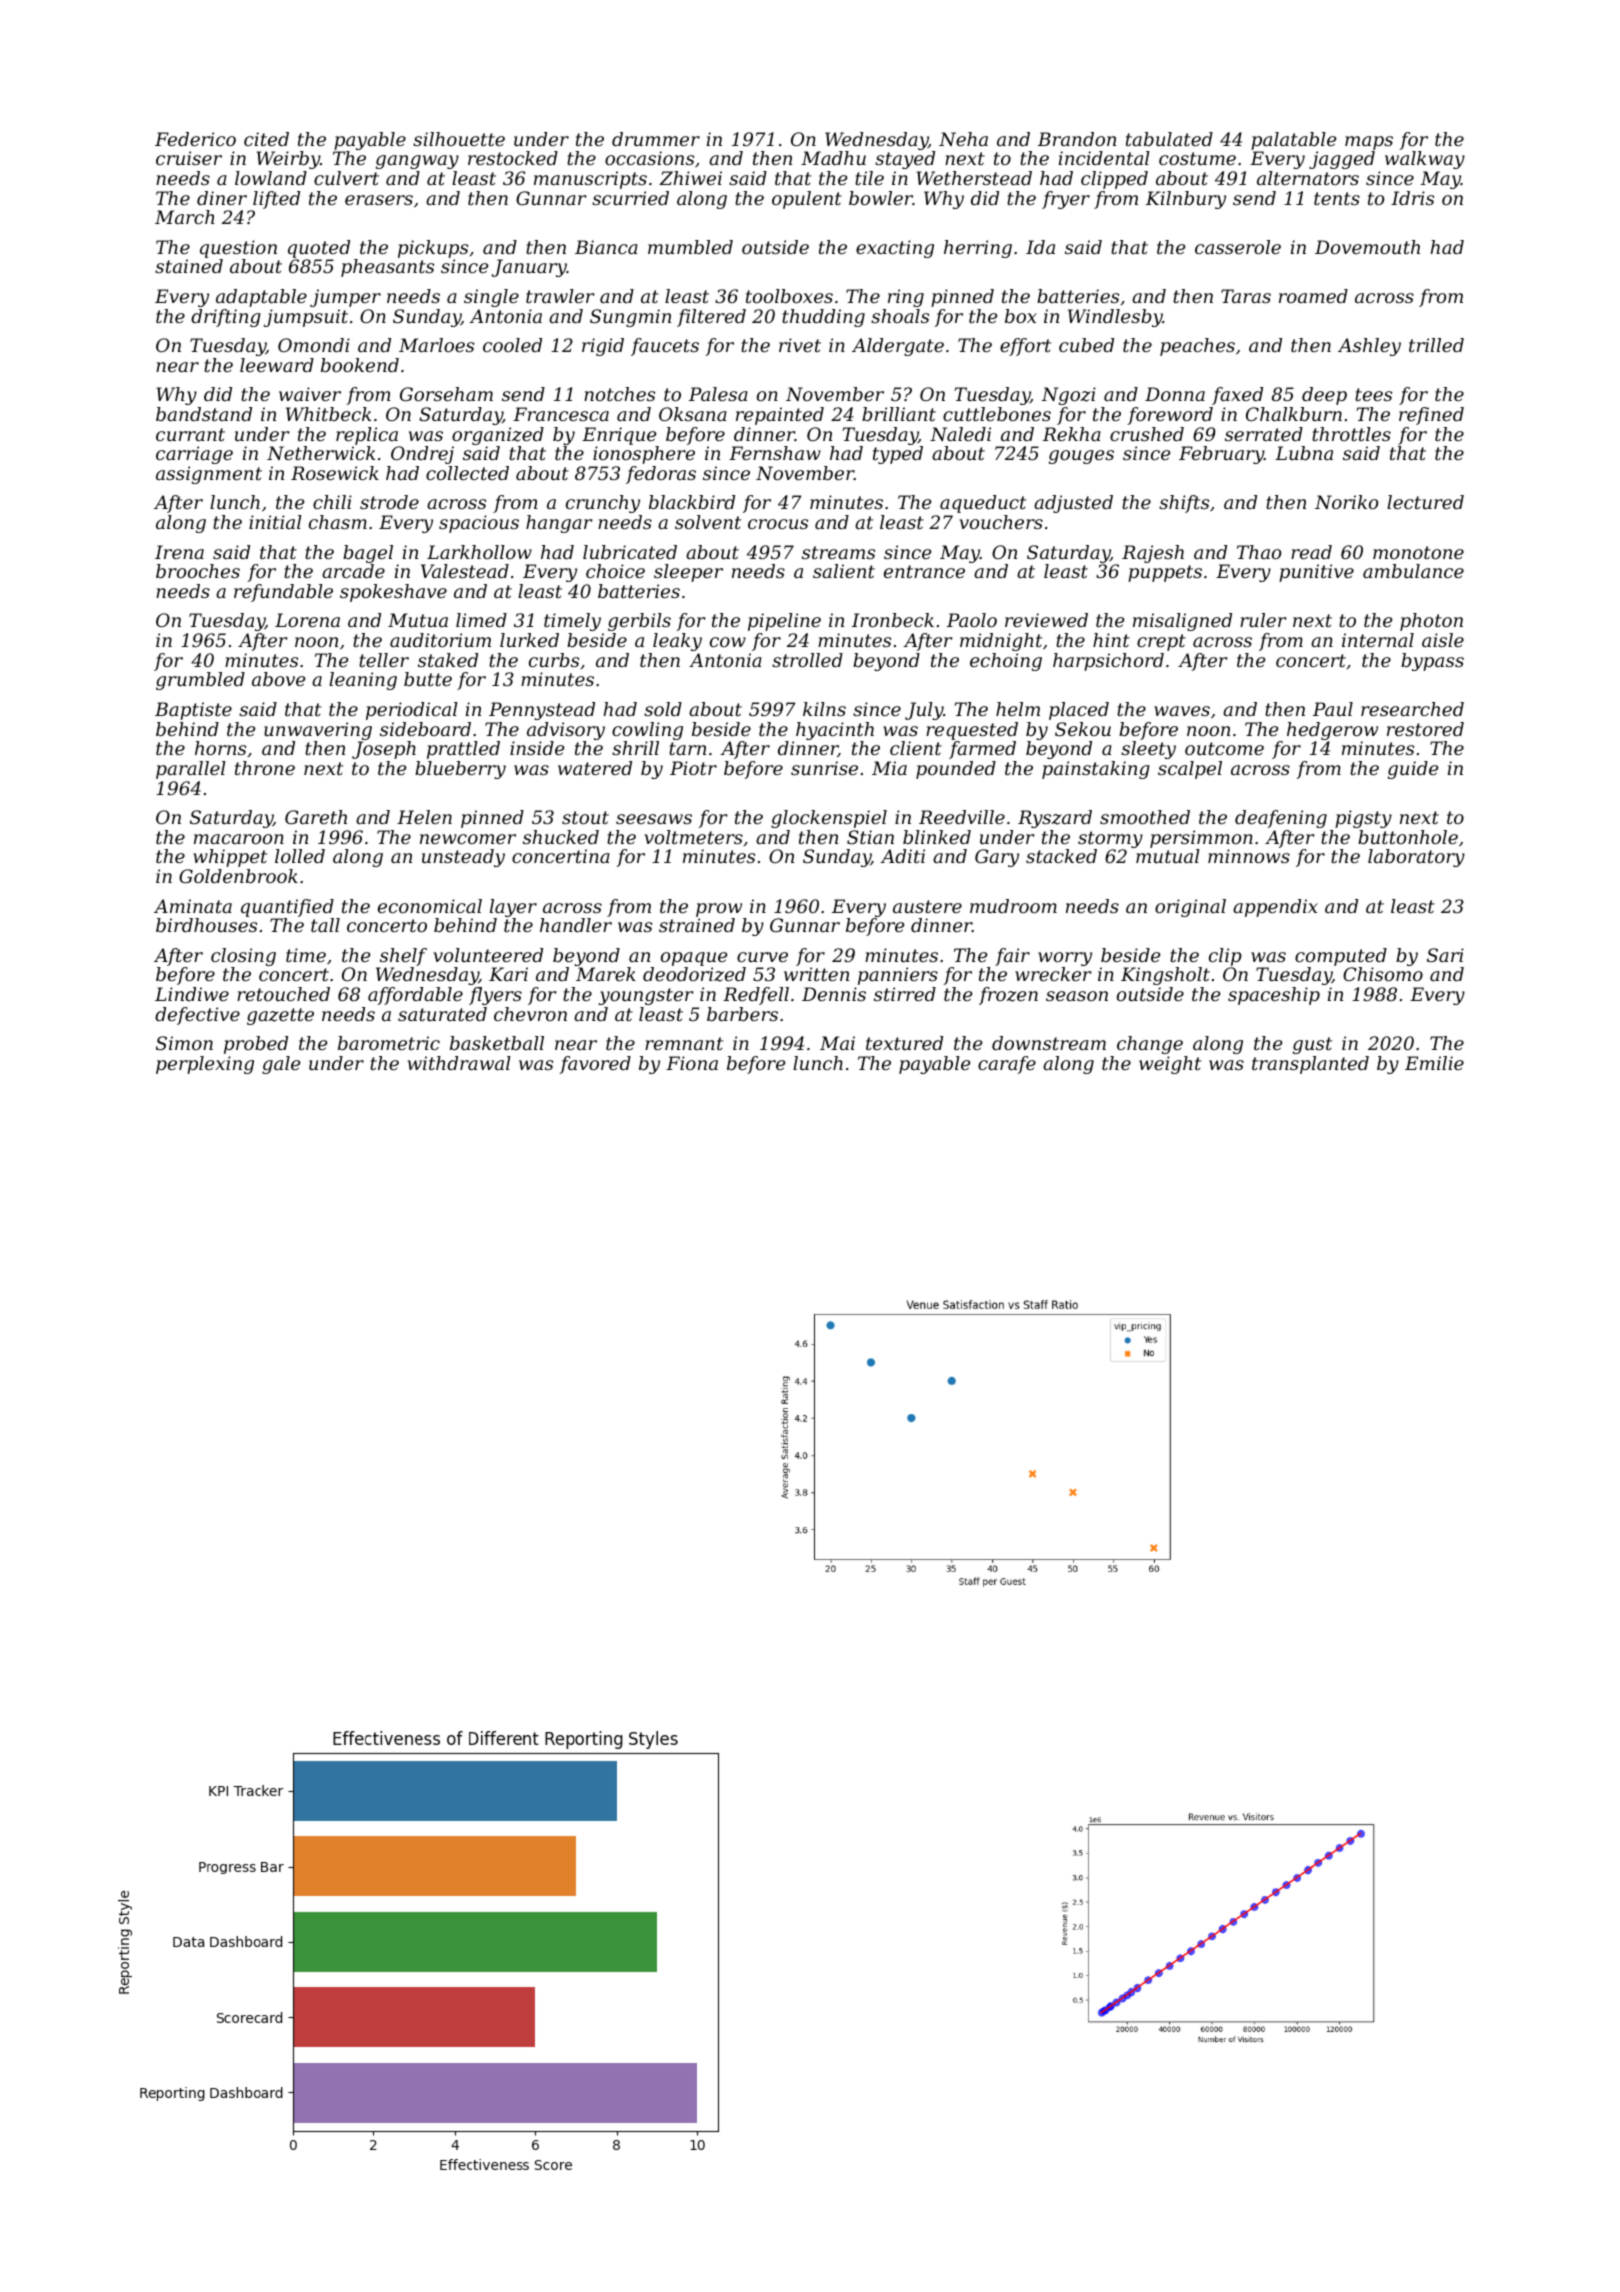  What do you see at coordinates (1184, 504) in the screenshot?
I see `shifts` at bounding box center [1184, 504].
